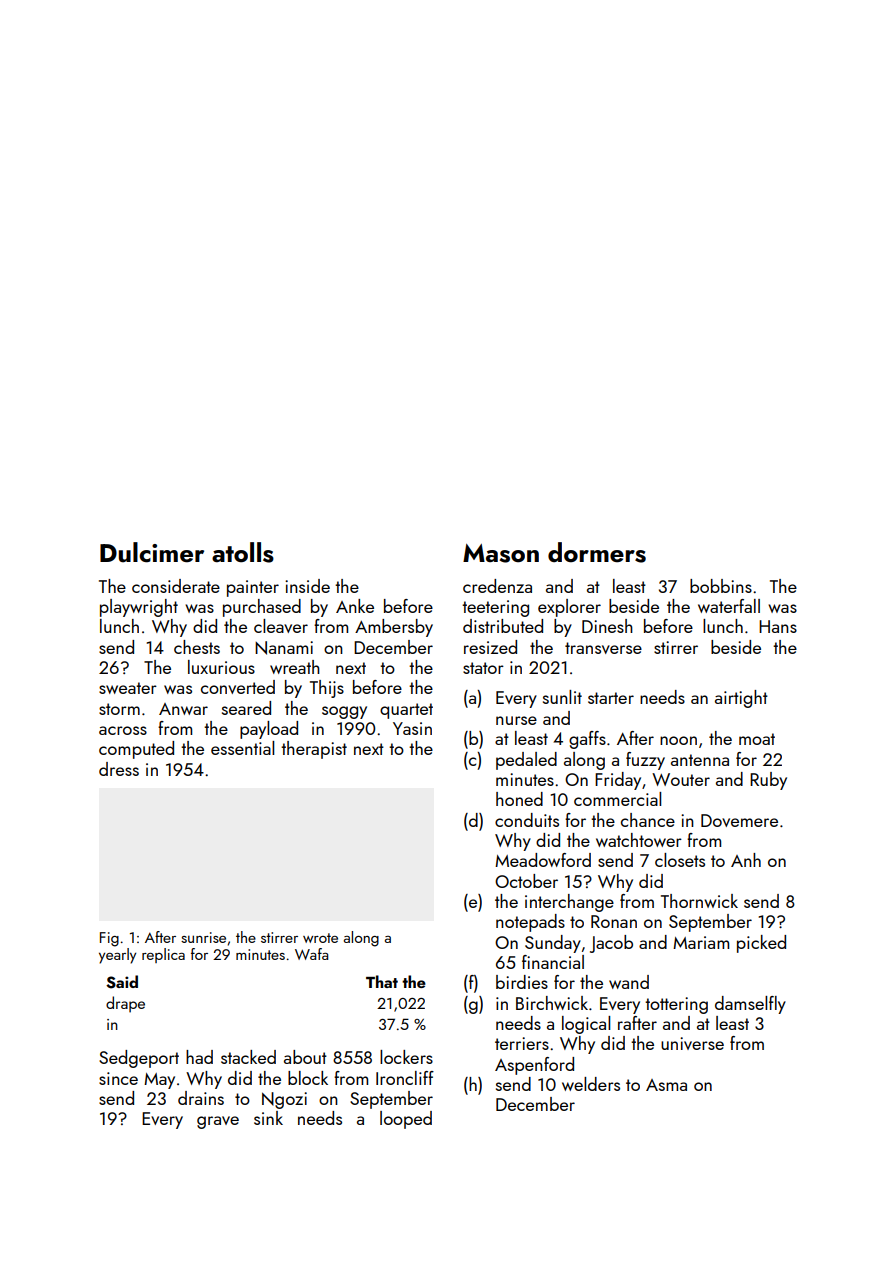  Describe the element at coordinates (119, 769) in the screenshot. I see `dress` at that location.
